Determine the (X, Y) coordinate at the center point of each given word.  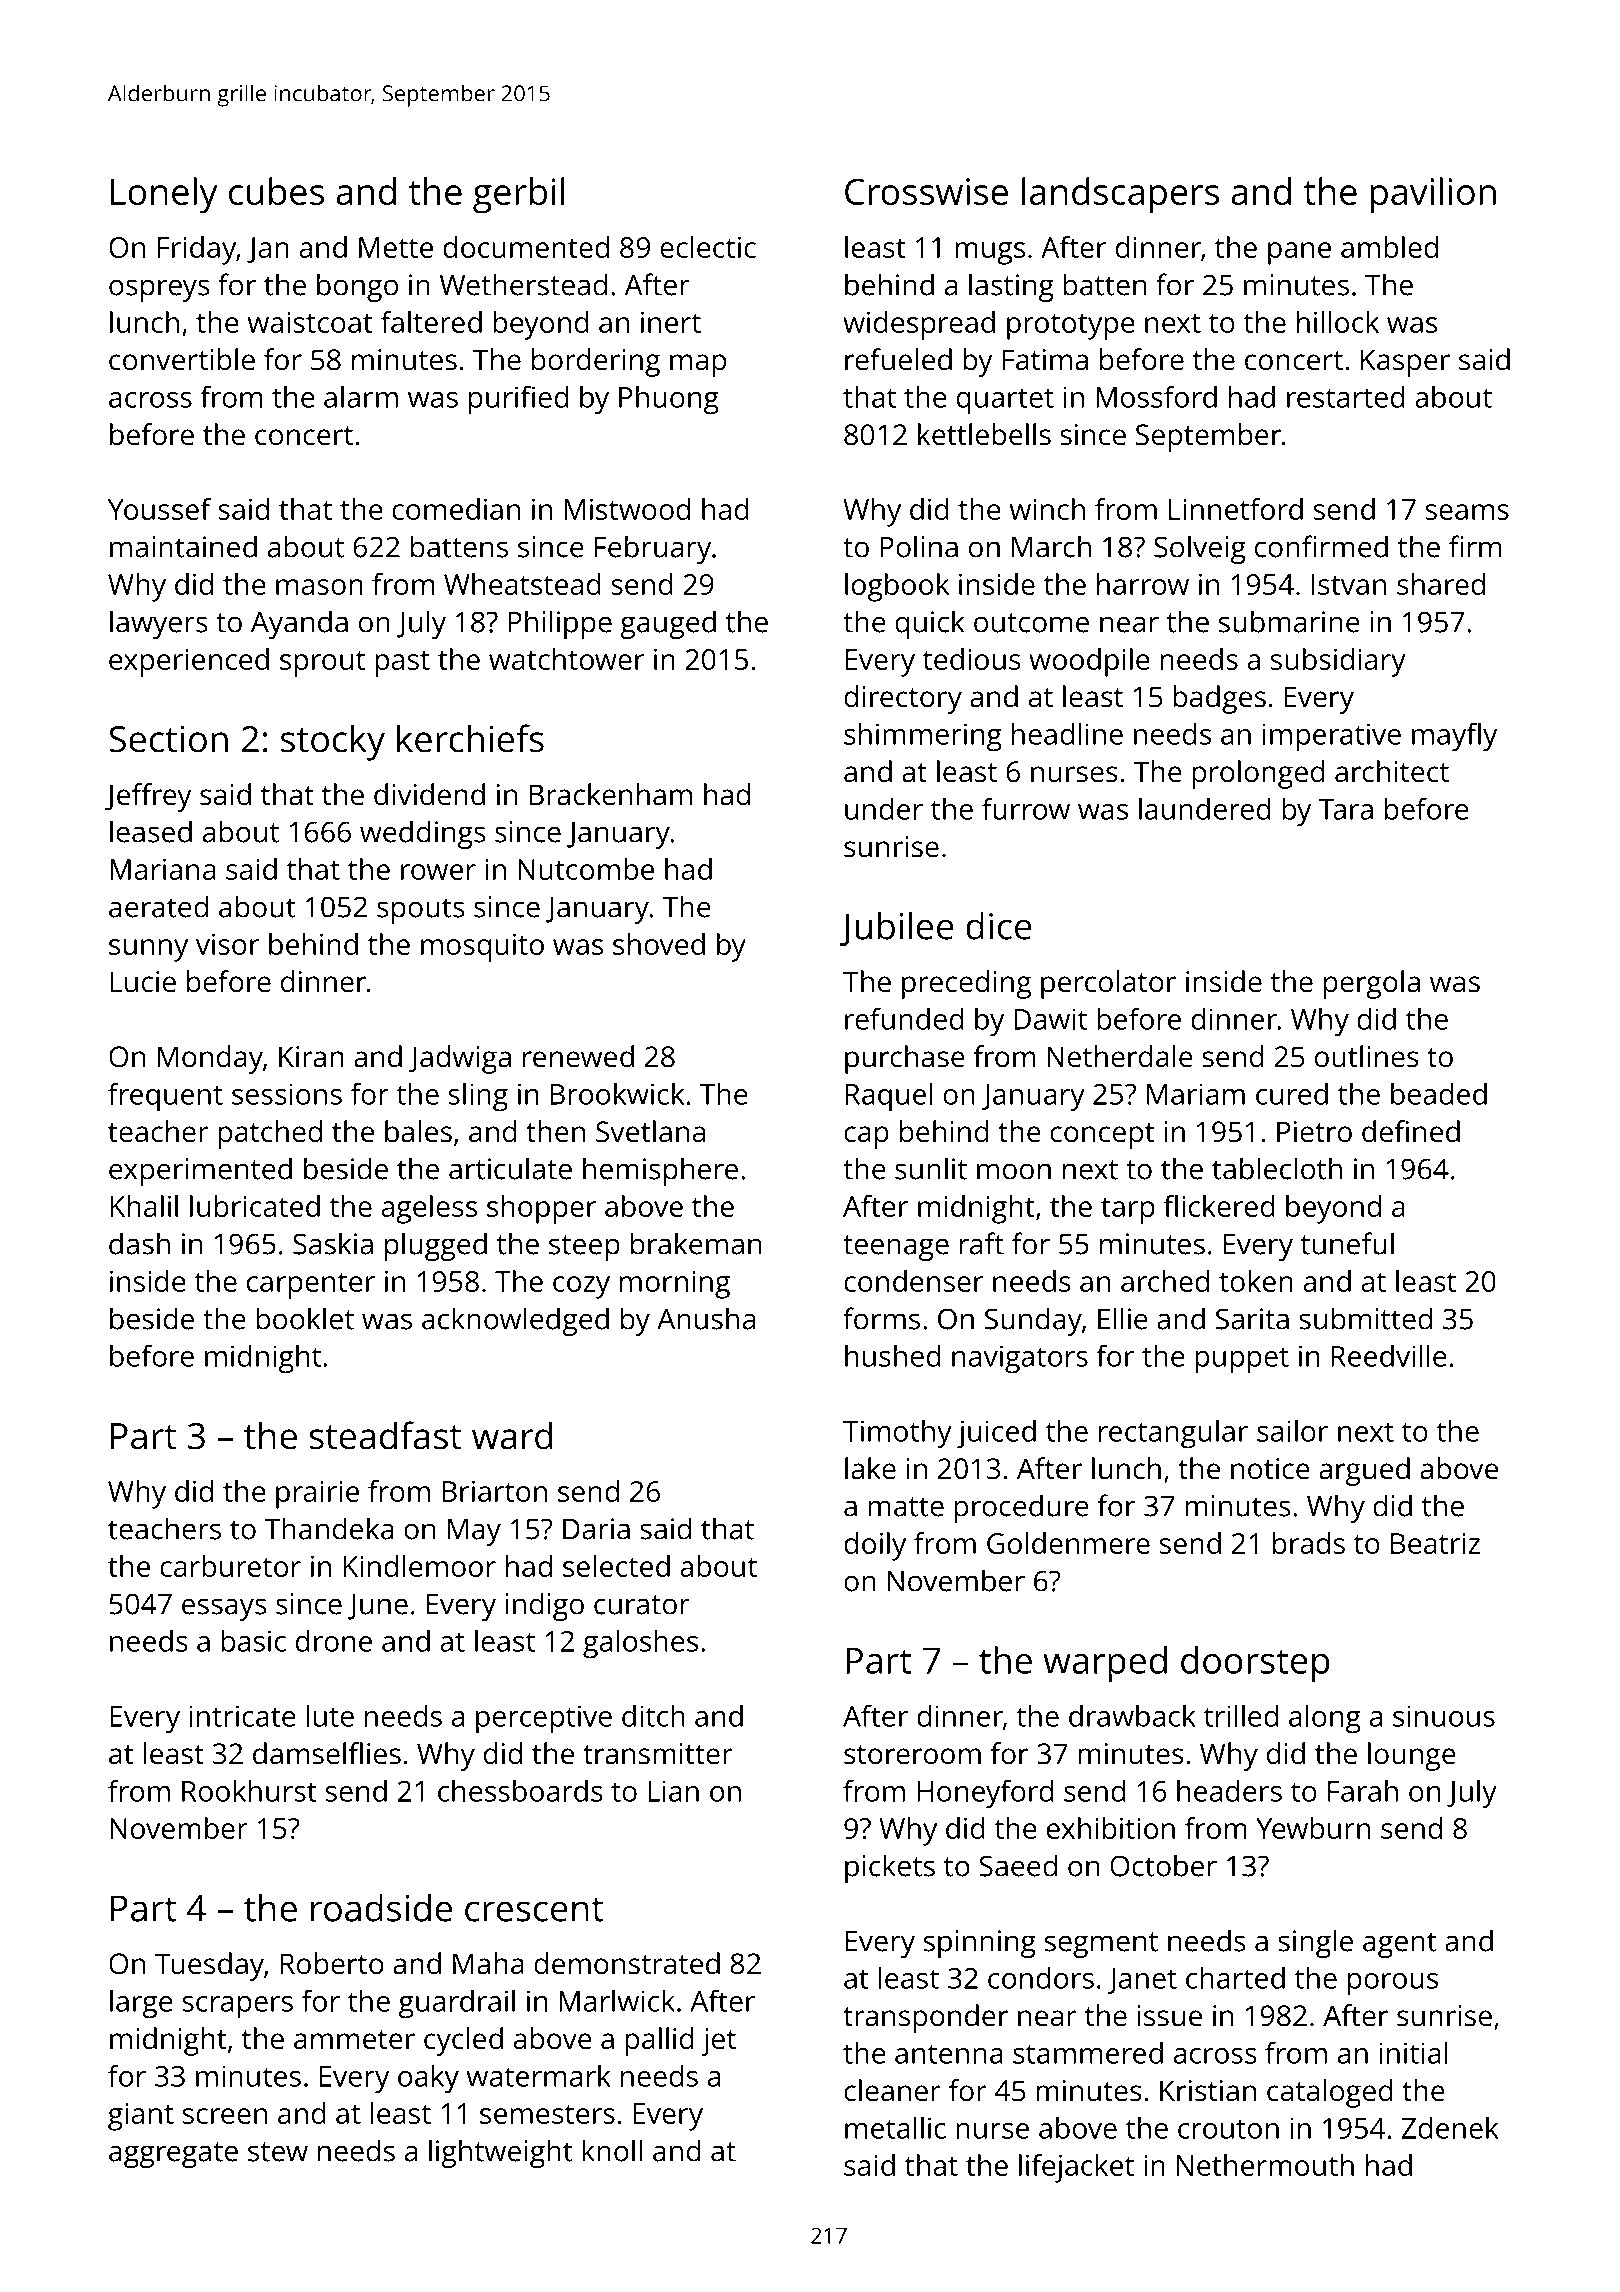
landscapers (1120, 195)
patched (270, 1134)
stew (278, 2152)
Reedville (1389, 1356)
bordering (596, 362)
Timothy (897, 1434)
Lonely (164, 195)
